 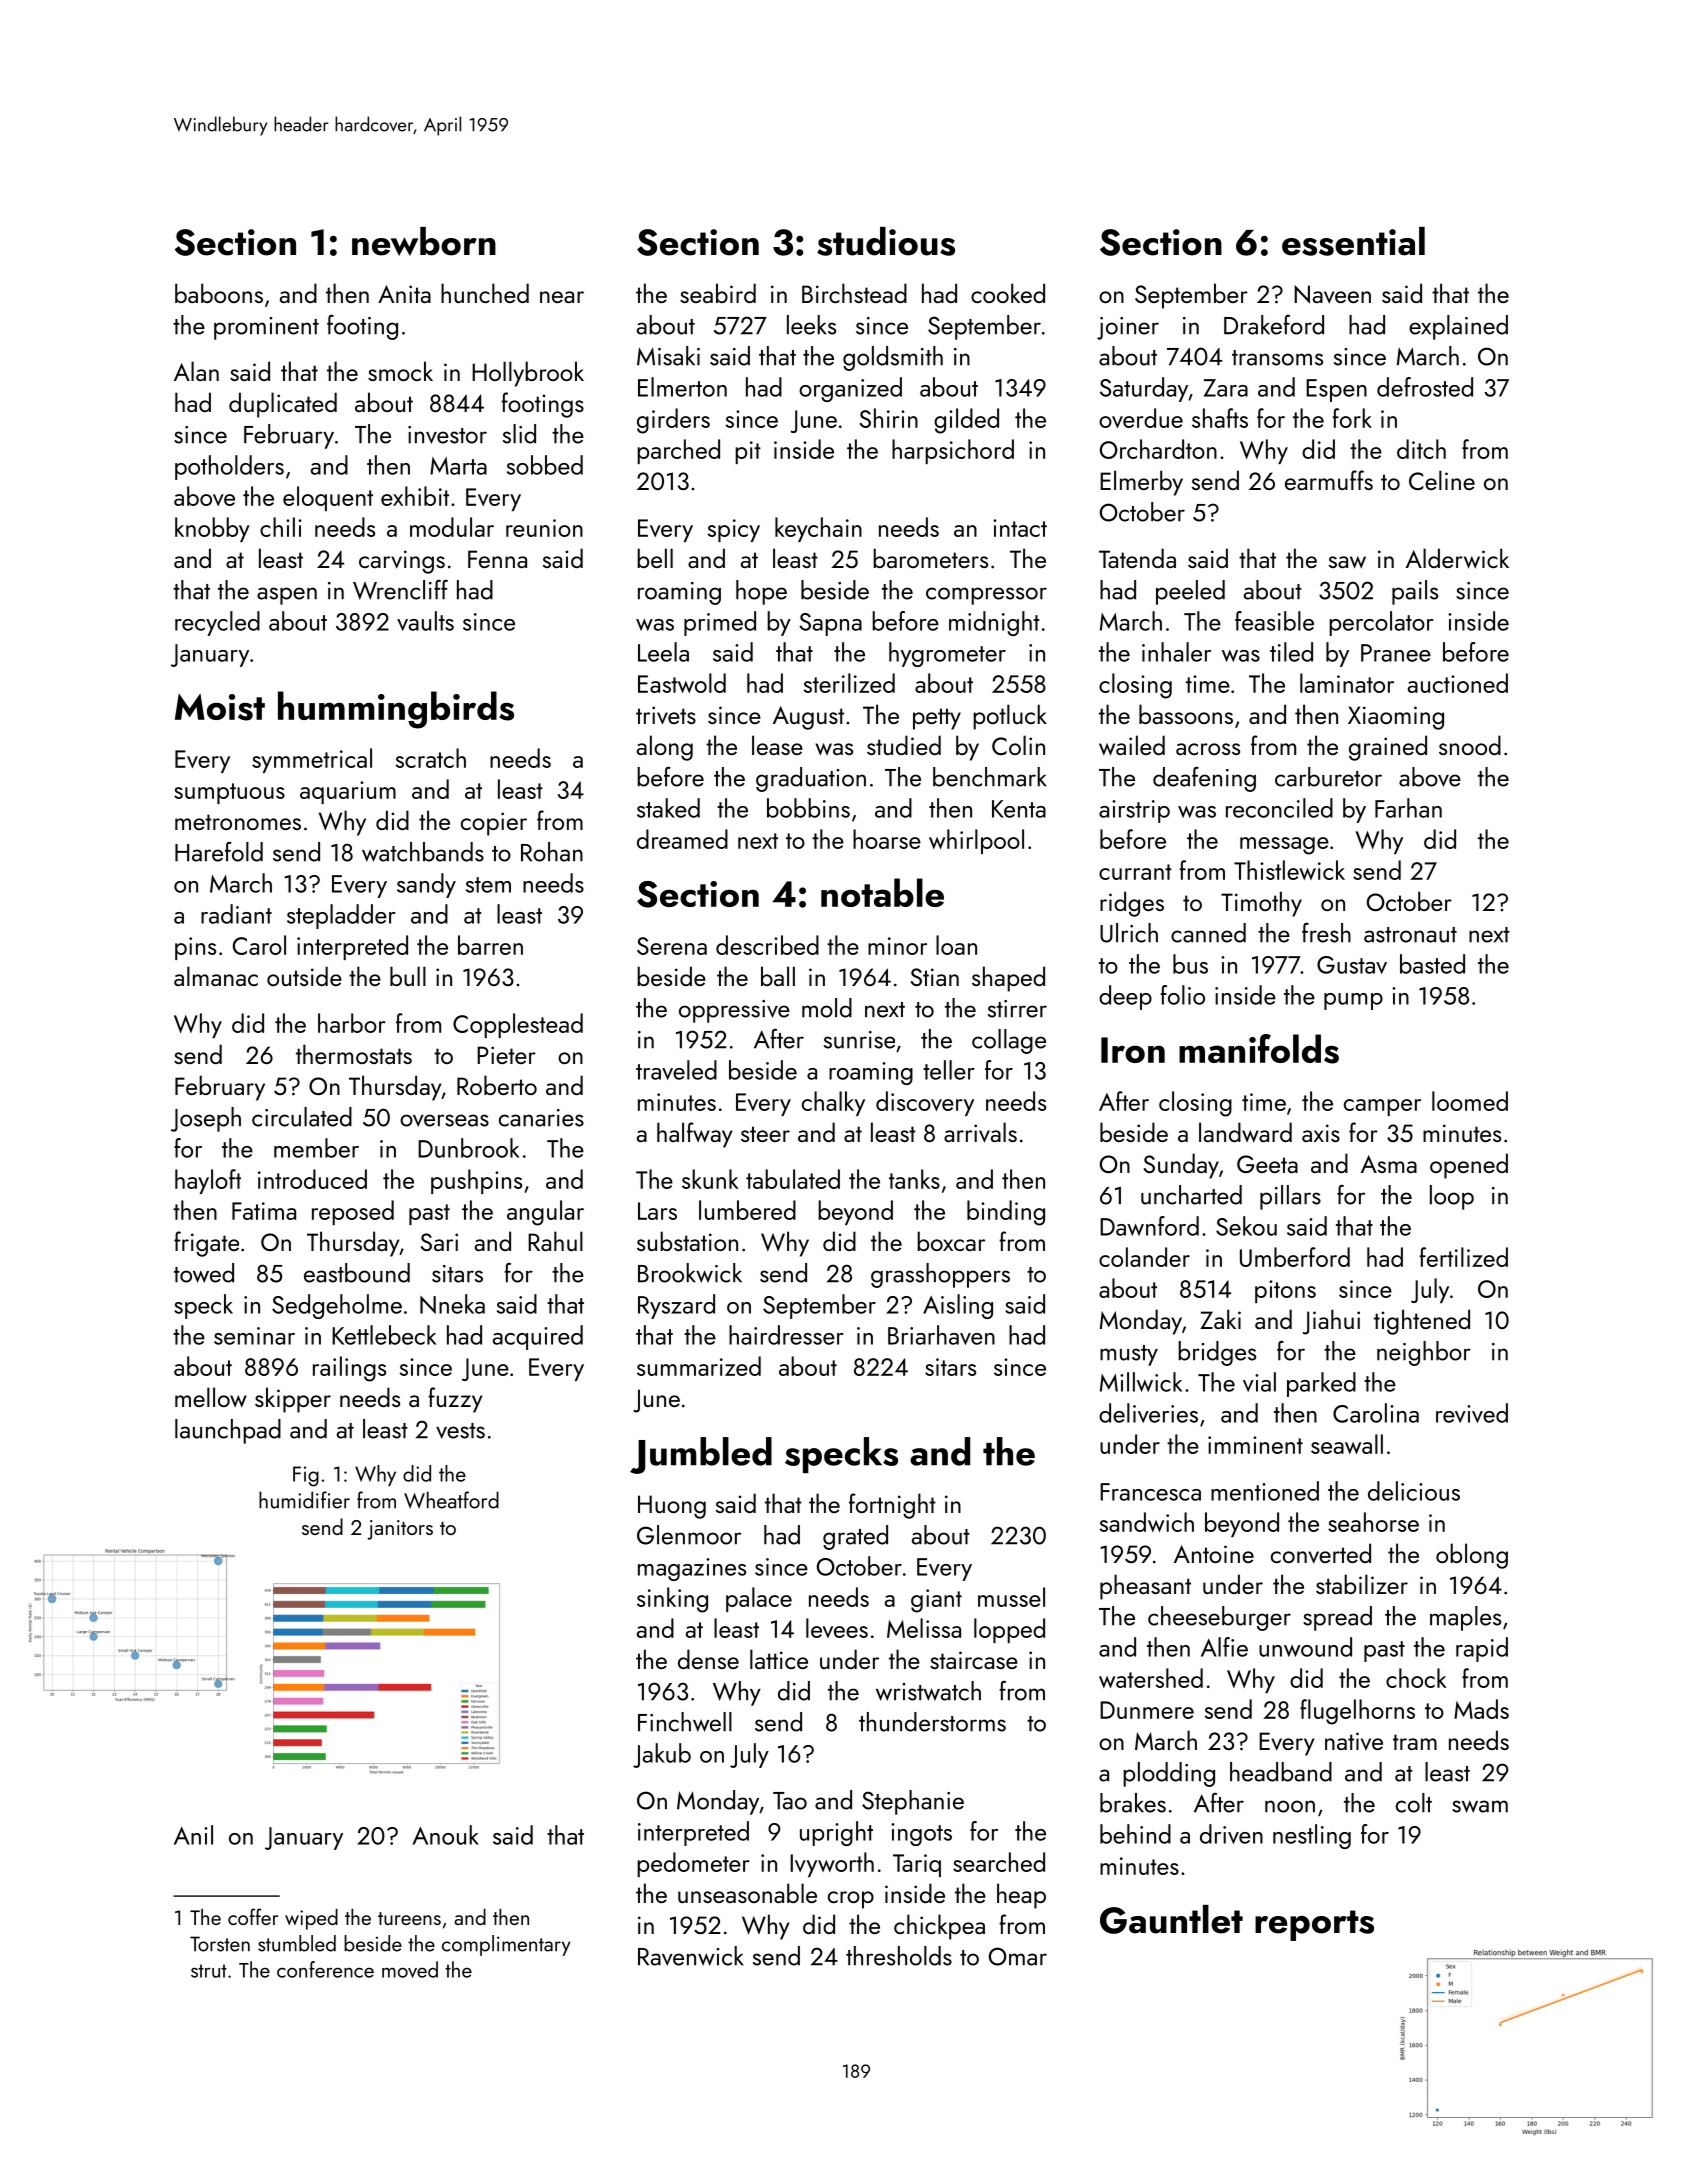 What do you see at coordinates (899, 1956) in the screenshot?
I see `thresholds` at bounding box center [899, 1956].
